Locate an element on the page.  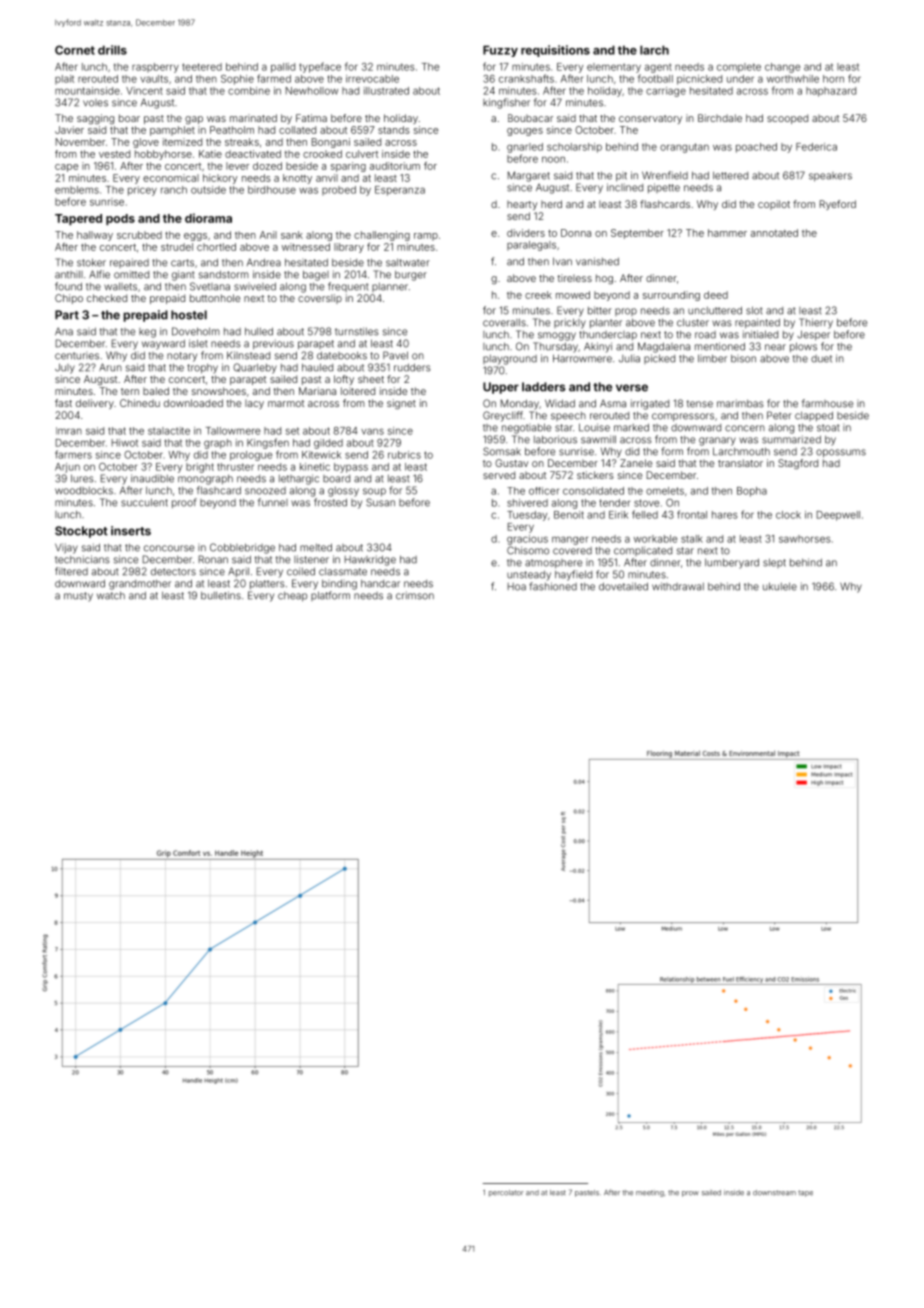
watch is located at coordinates (111, 595).
